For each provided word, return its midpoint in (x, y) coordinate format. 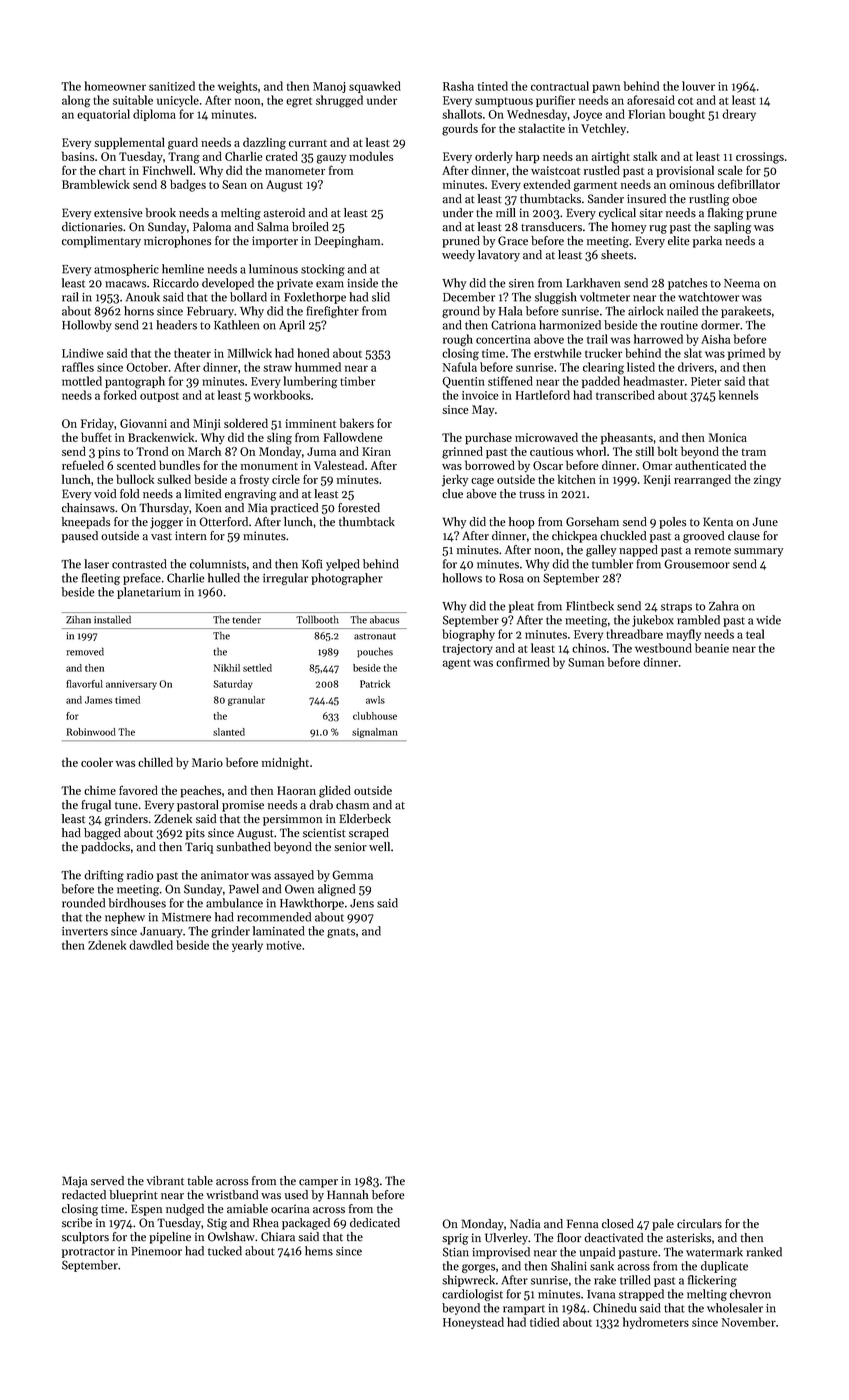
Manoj (329, 87)
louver (698, 86)
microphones (178, 242)
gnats (341, 933)
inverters (85, 931)
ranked (764, 1252)
